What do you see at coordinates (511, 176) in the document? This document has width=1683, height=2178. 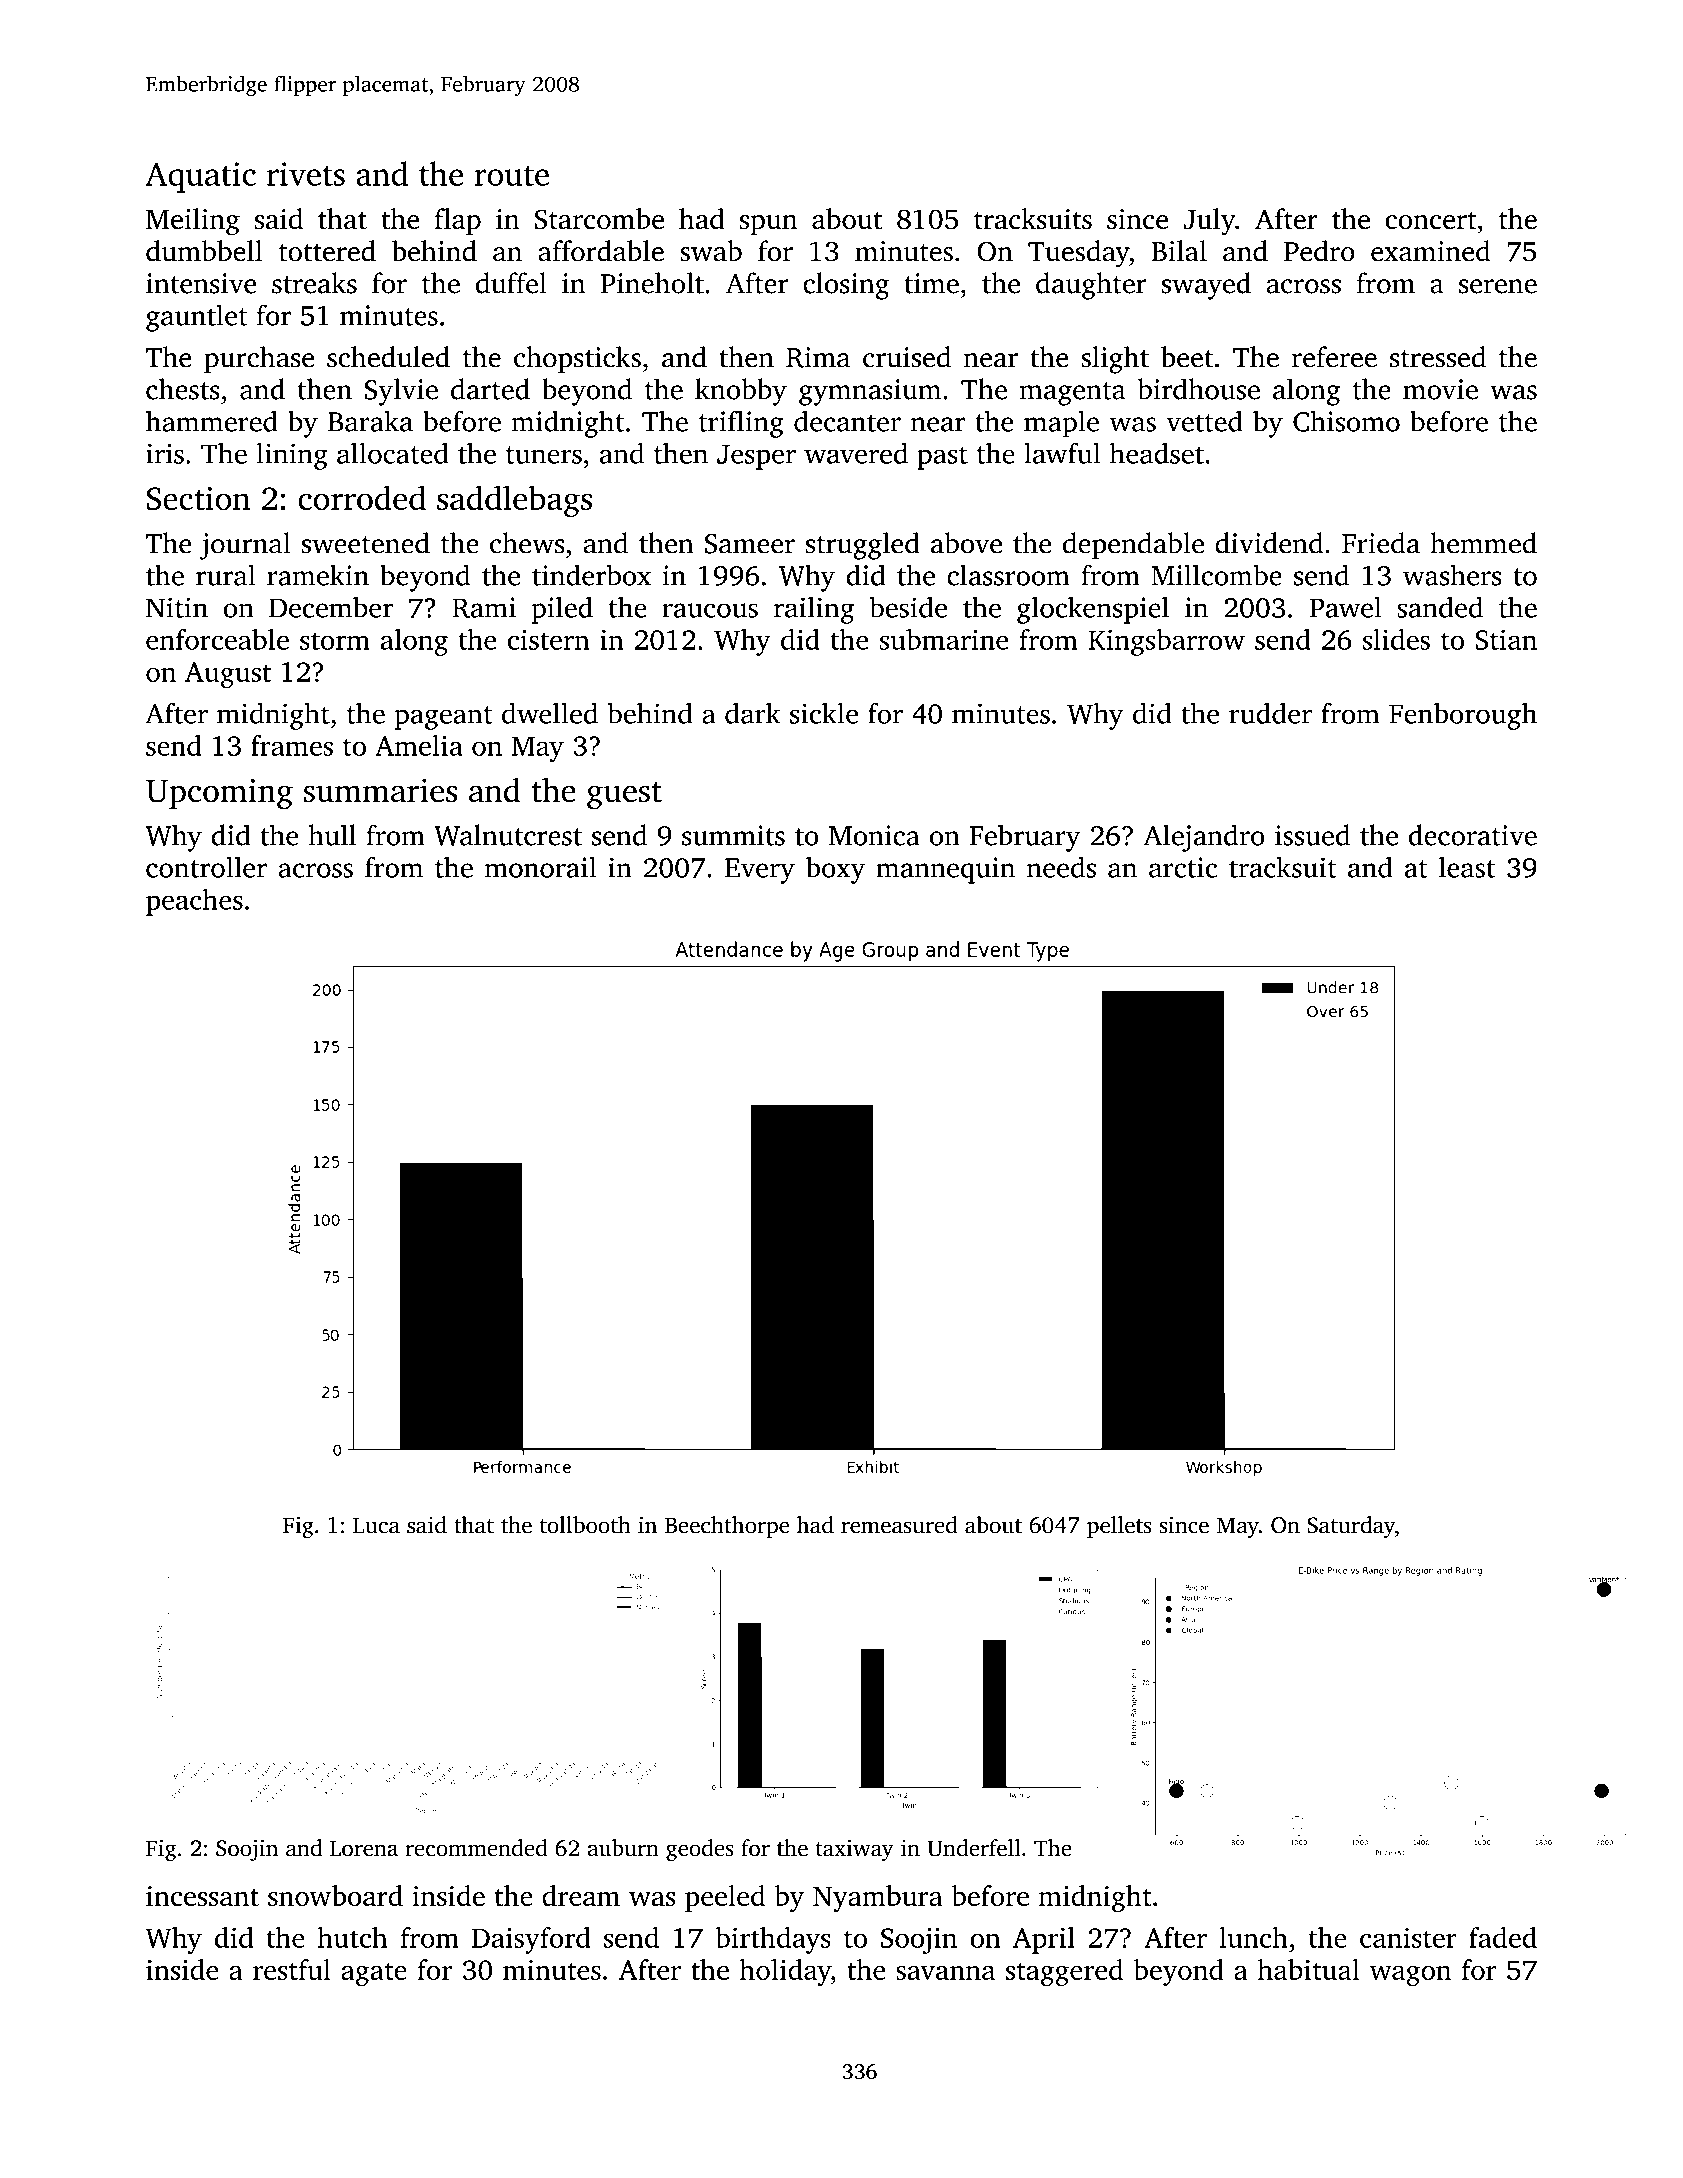 I see `route` at bounding box center [511, 176].
